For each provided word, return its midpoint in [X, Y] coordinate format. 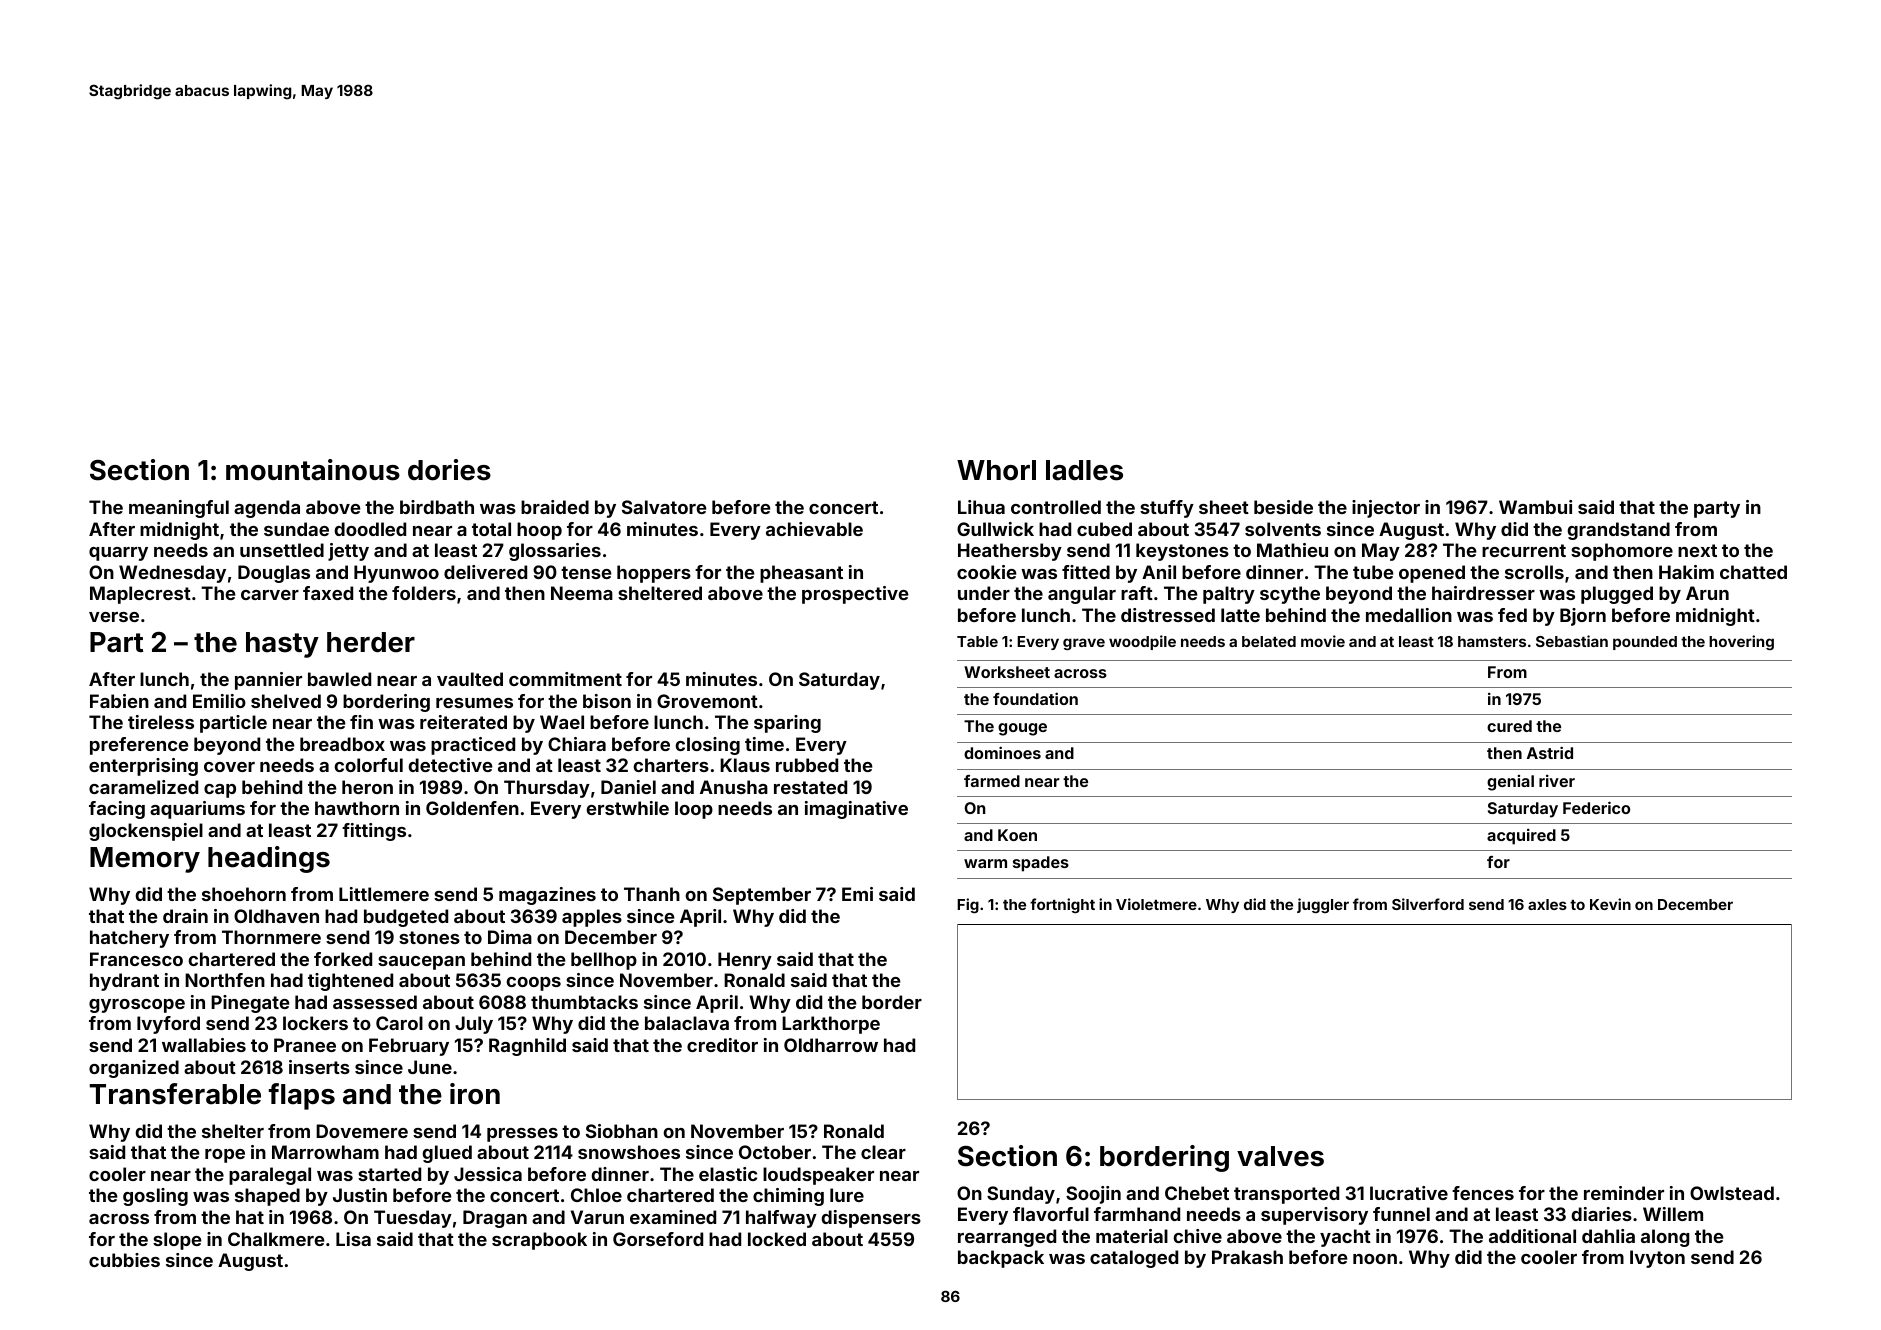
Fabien [119, 701]
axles [1547, 904]
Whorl [996, 470]
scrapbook [539, 1241]
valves [1280, 1156]
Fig [968, 905]
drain [185, 916]
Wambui [1535, 507]
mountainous [313, 470]
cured [1509, 726]
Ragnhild [527, 1047]
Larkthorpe [831, 1025]
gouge [1022, 729]
